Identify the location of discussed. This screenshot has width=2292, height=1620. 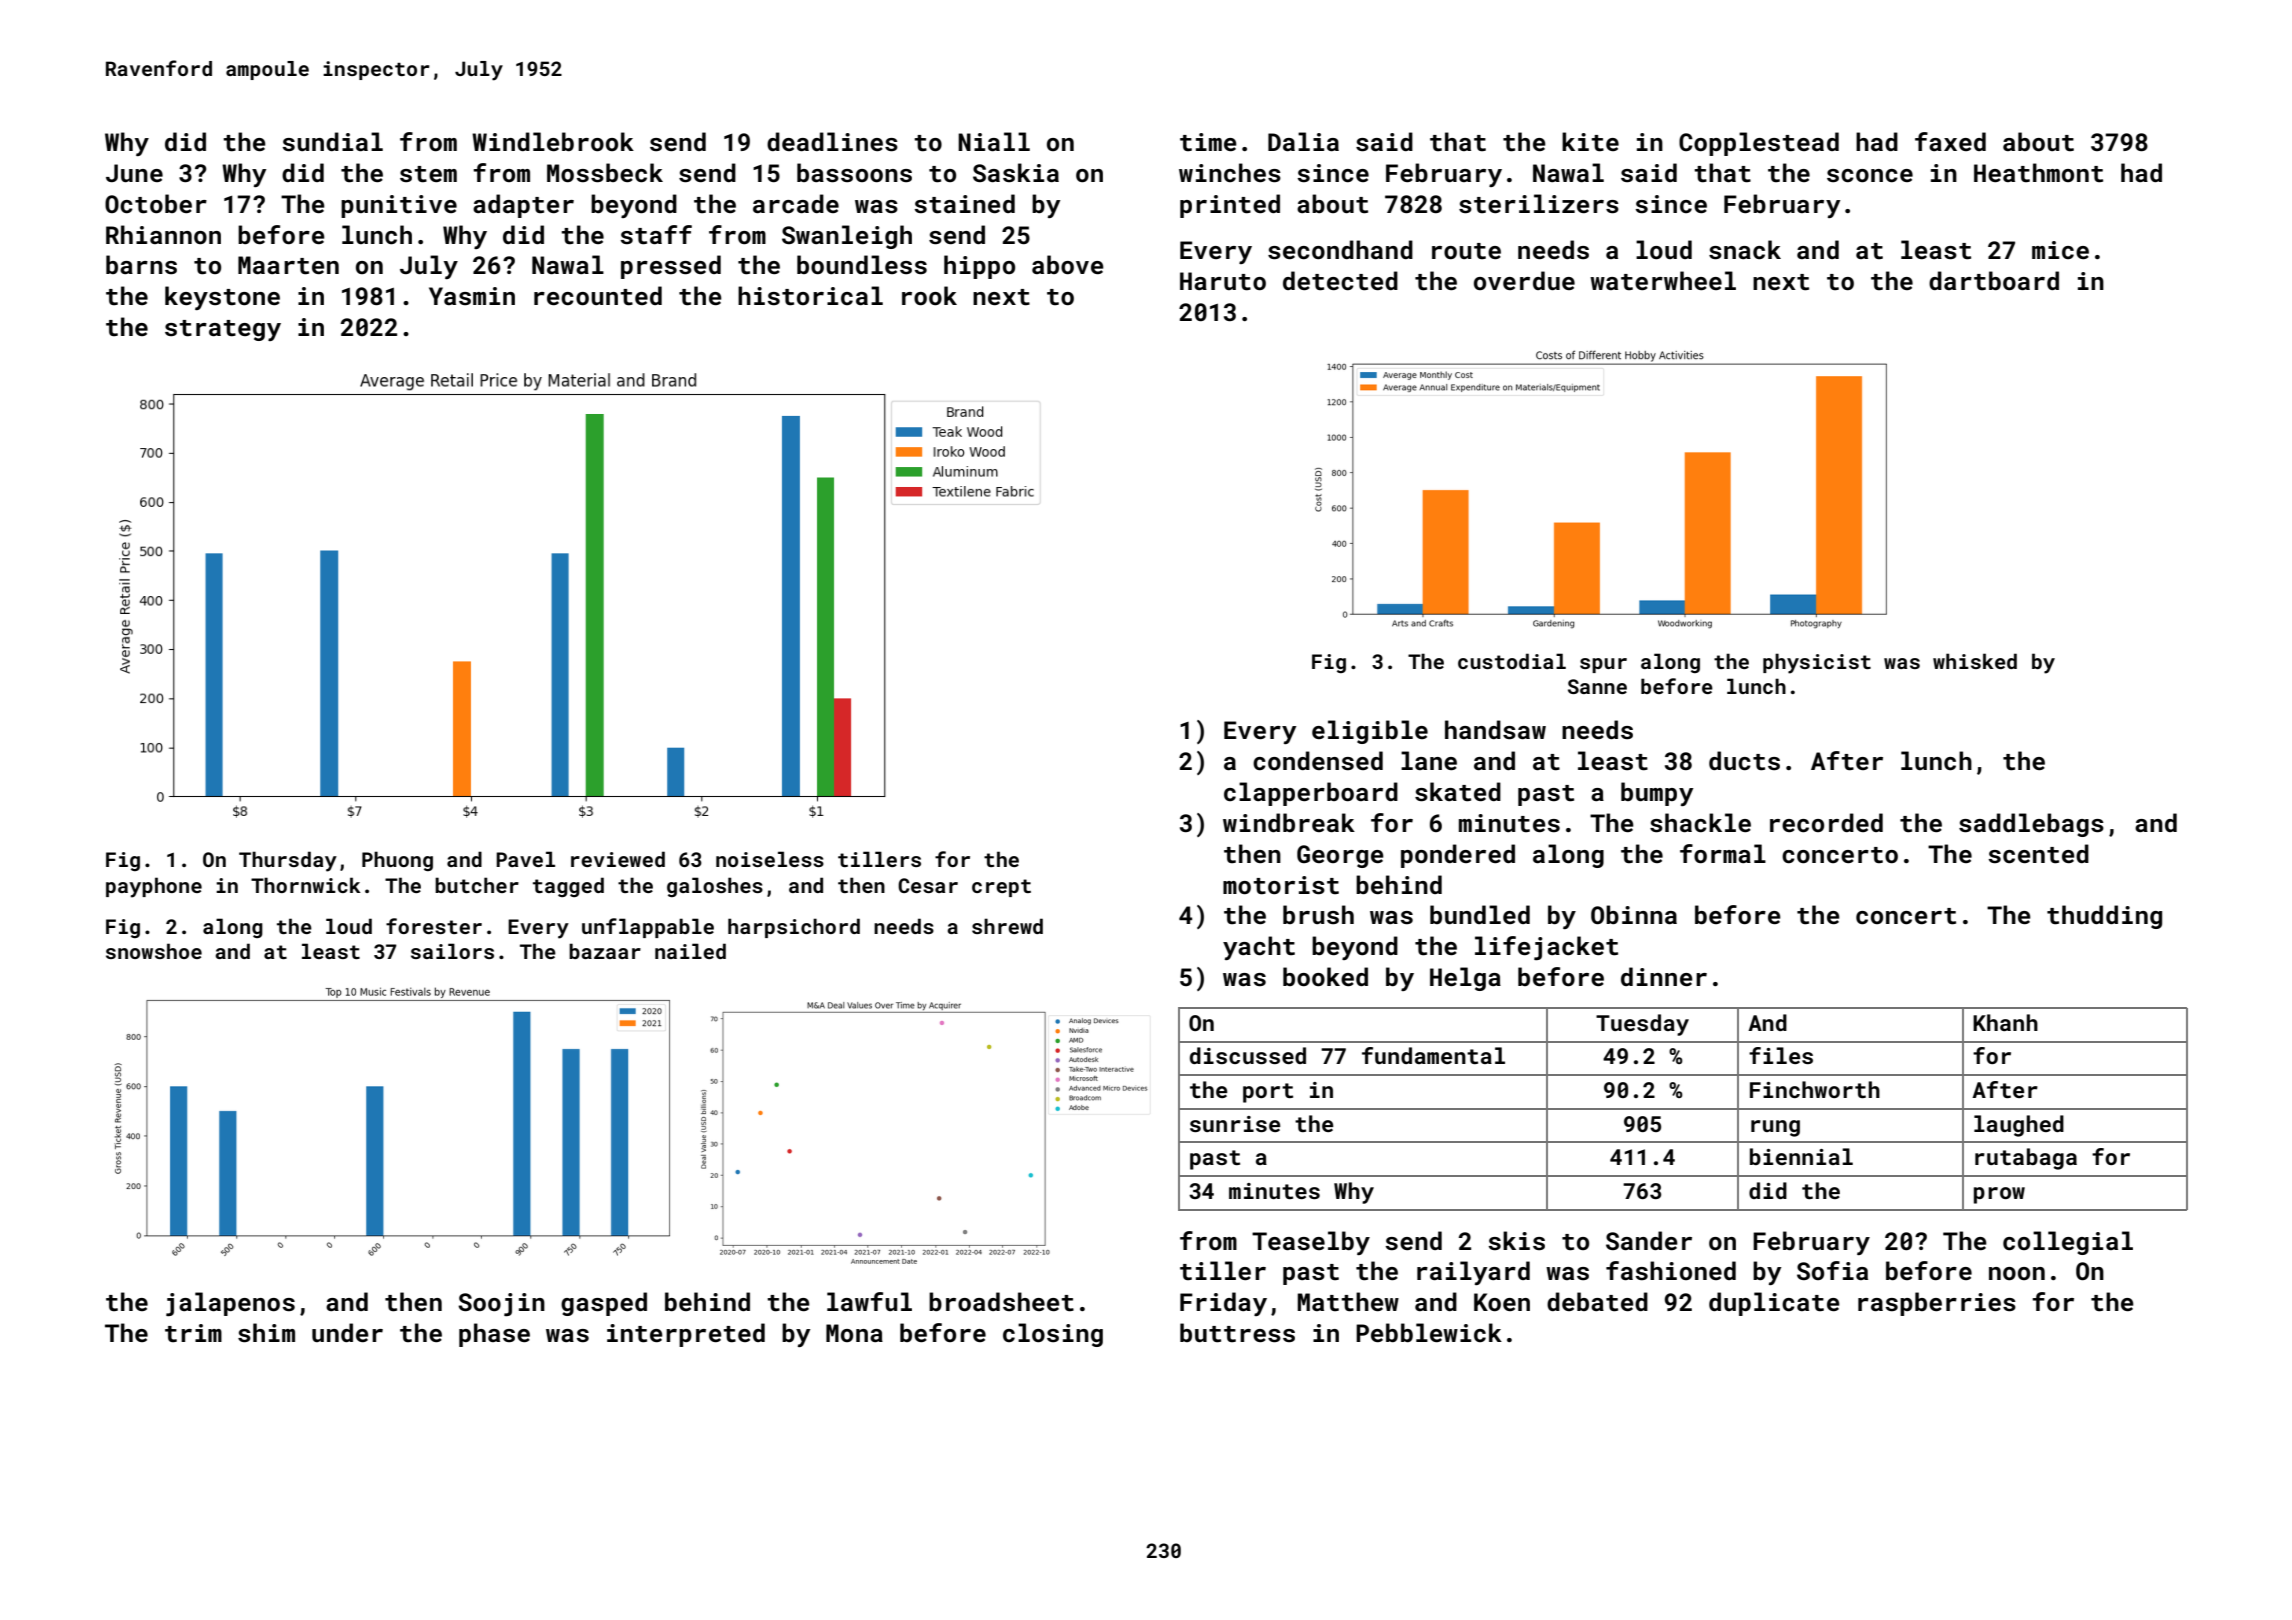
(1248, 1055).
